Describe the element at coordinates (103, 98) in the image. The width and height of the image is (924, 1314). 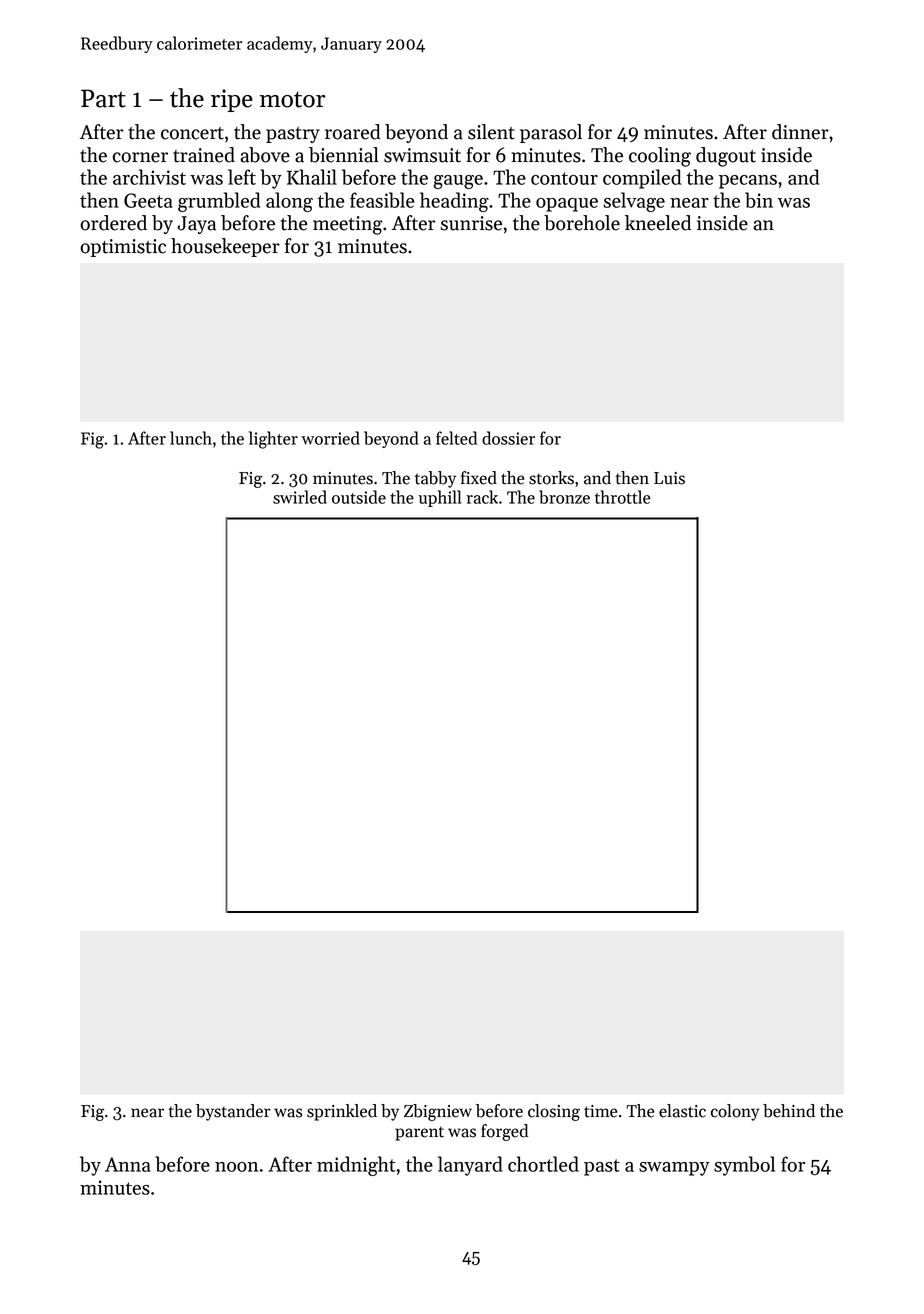
I see `Part` at that location.
